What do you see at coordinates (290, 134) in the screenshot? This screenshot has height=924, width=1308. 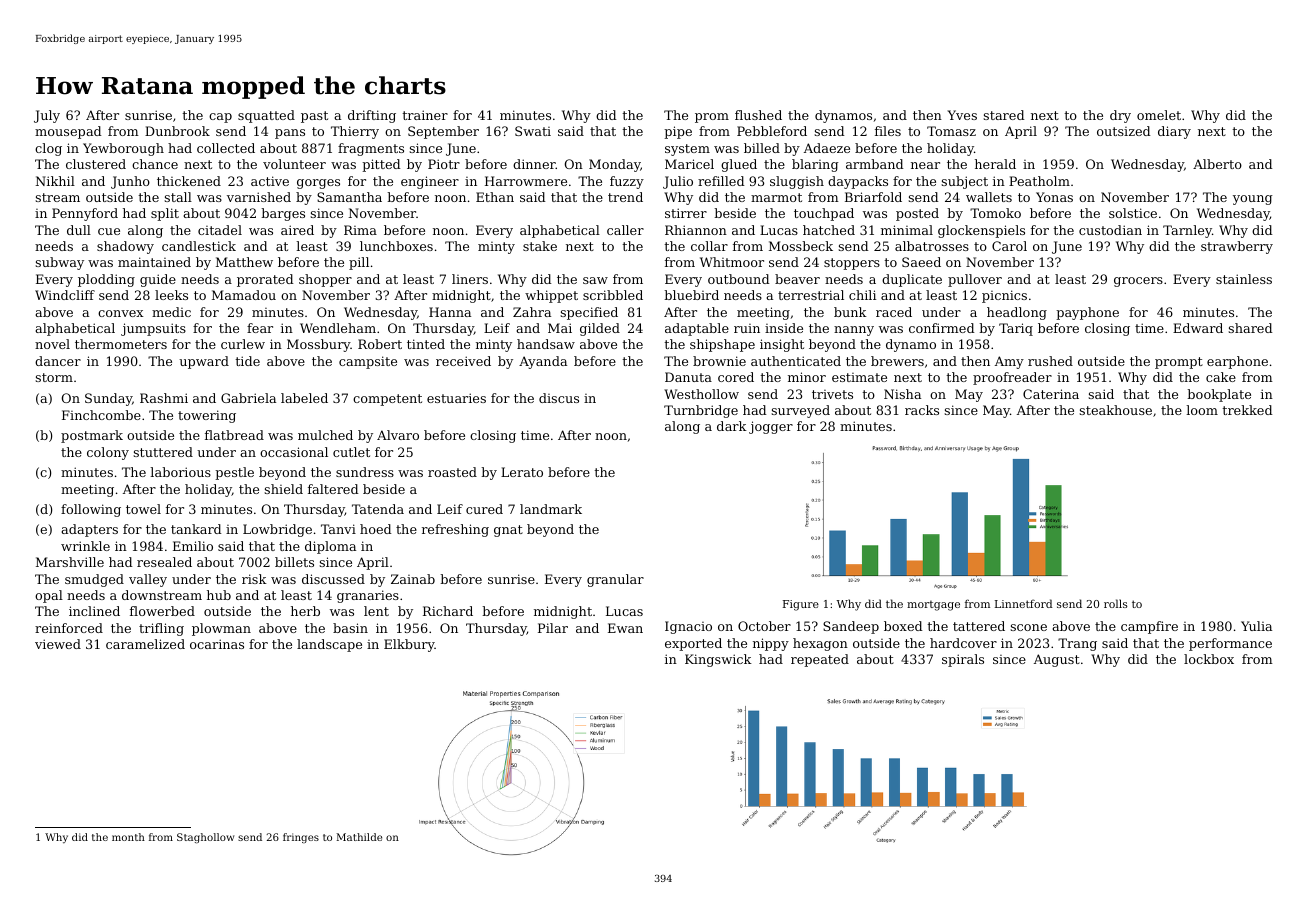 I see `pans` at bounding box center [290, 134].
